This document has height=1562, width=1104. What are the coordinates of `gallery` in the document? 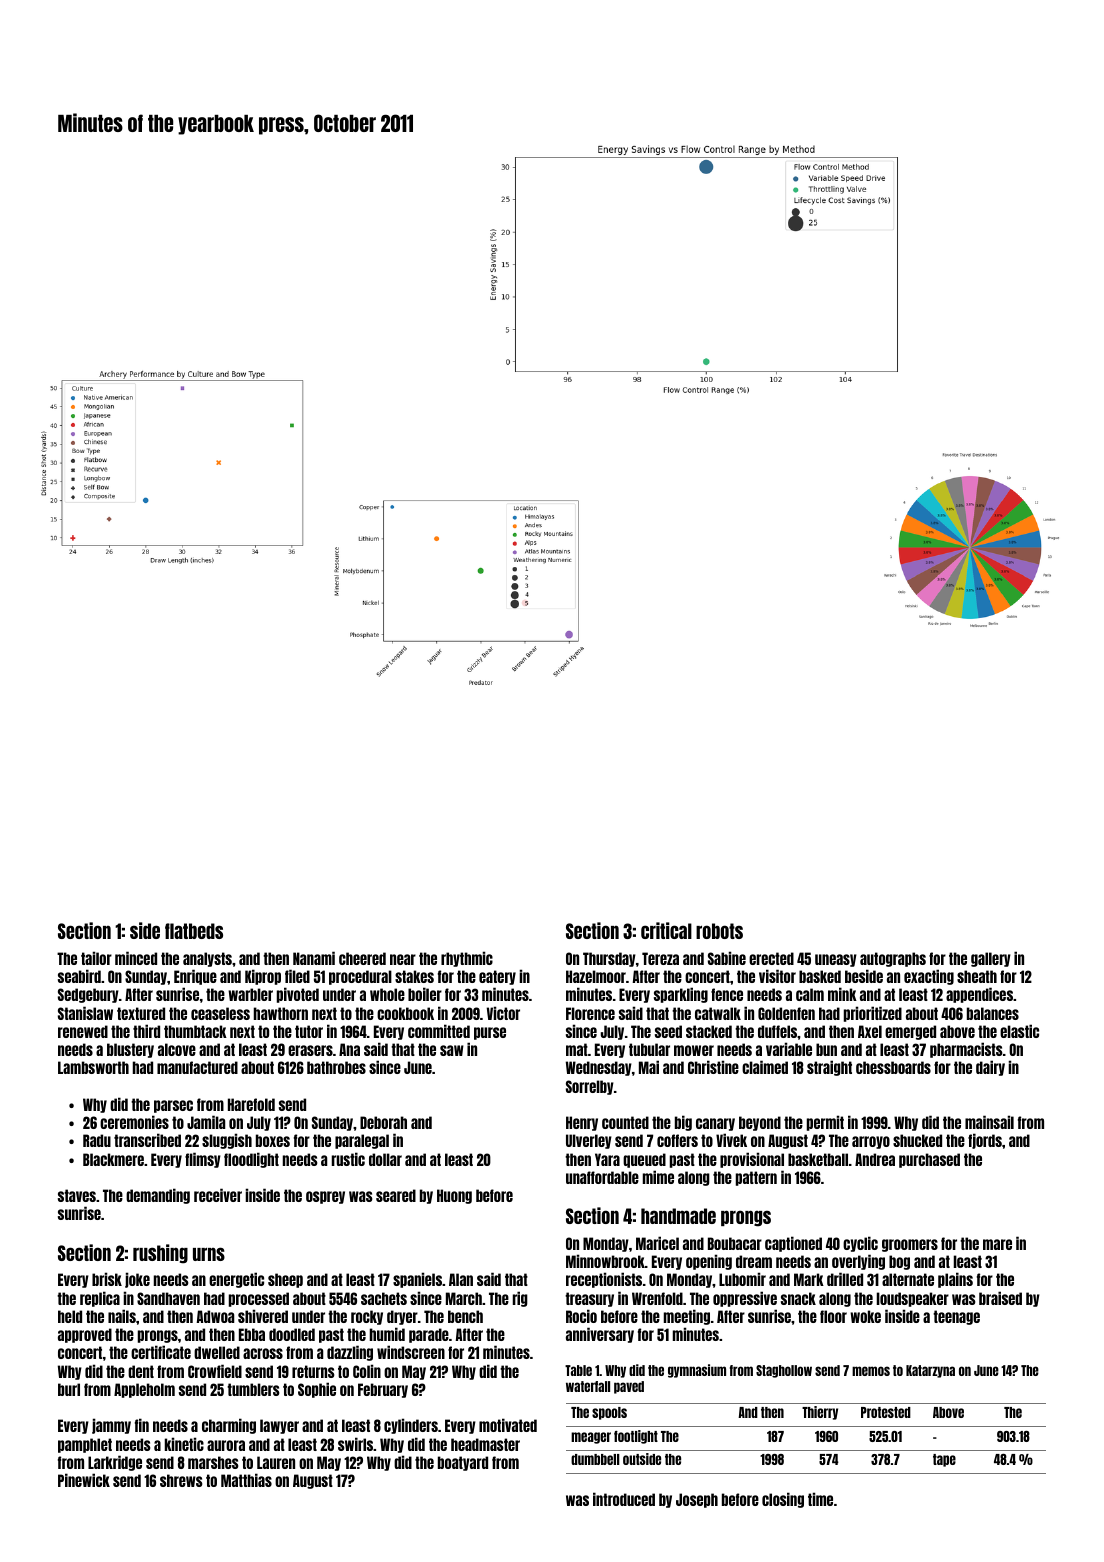 It's located at (991, 959).
